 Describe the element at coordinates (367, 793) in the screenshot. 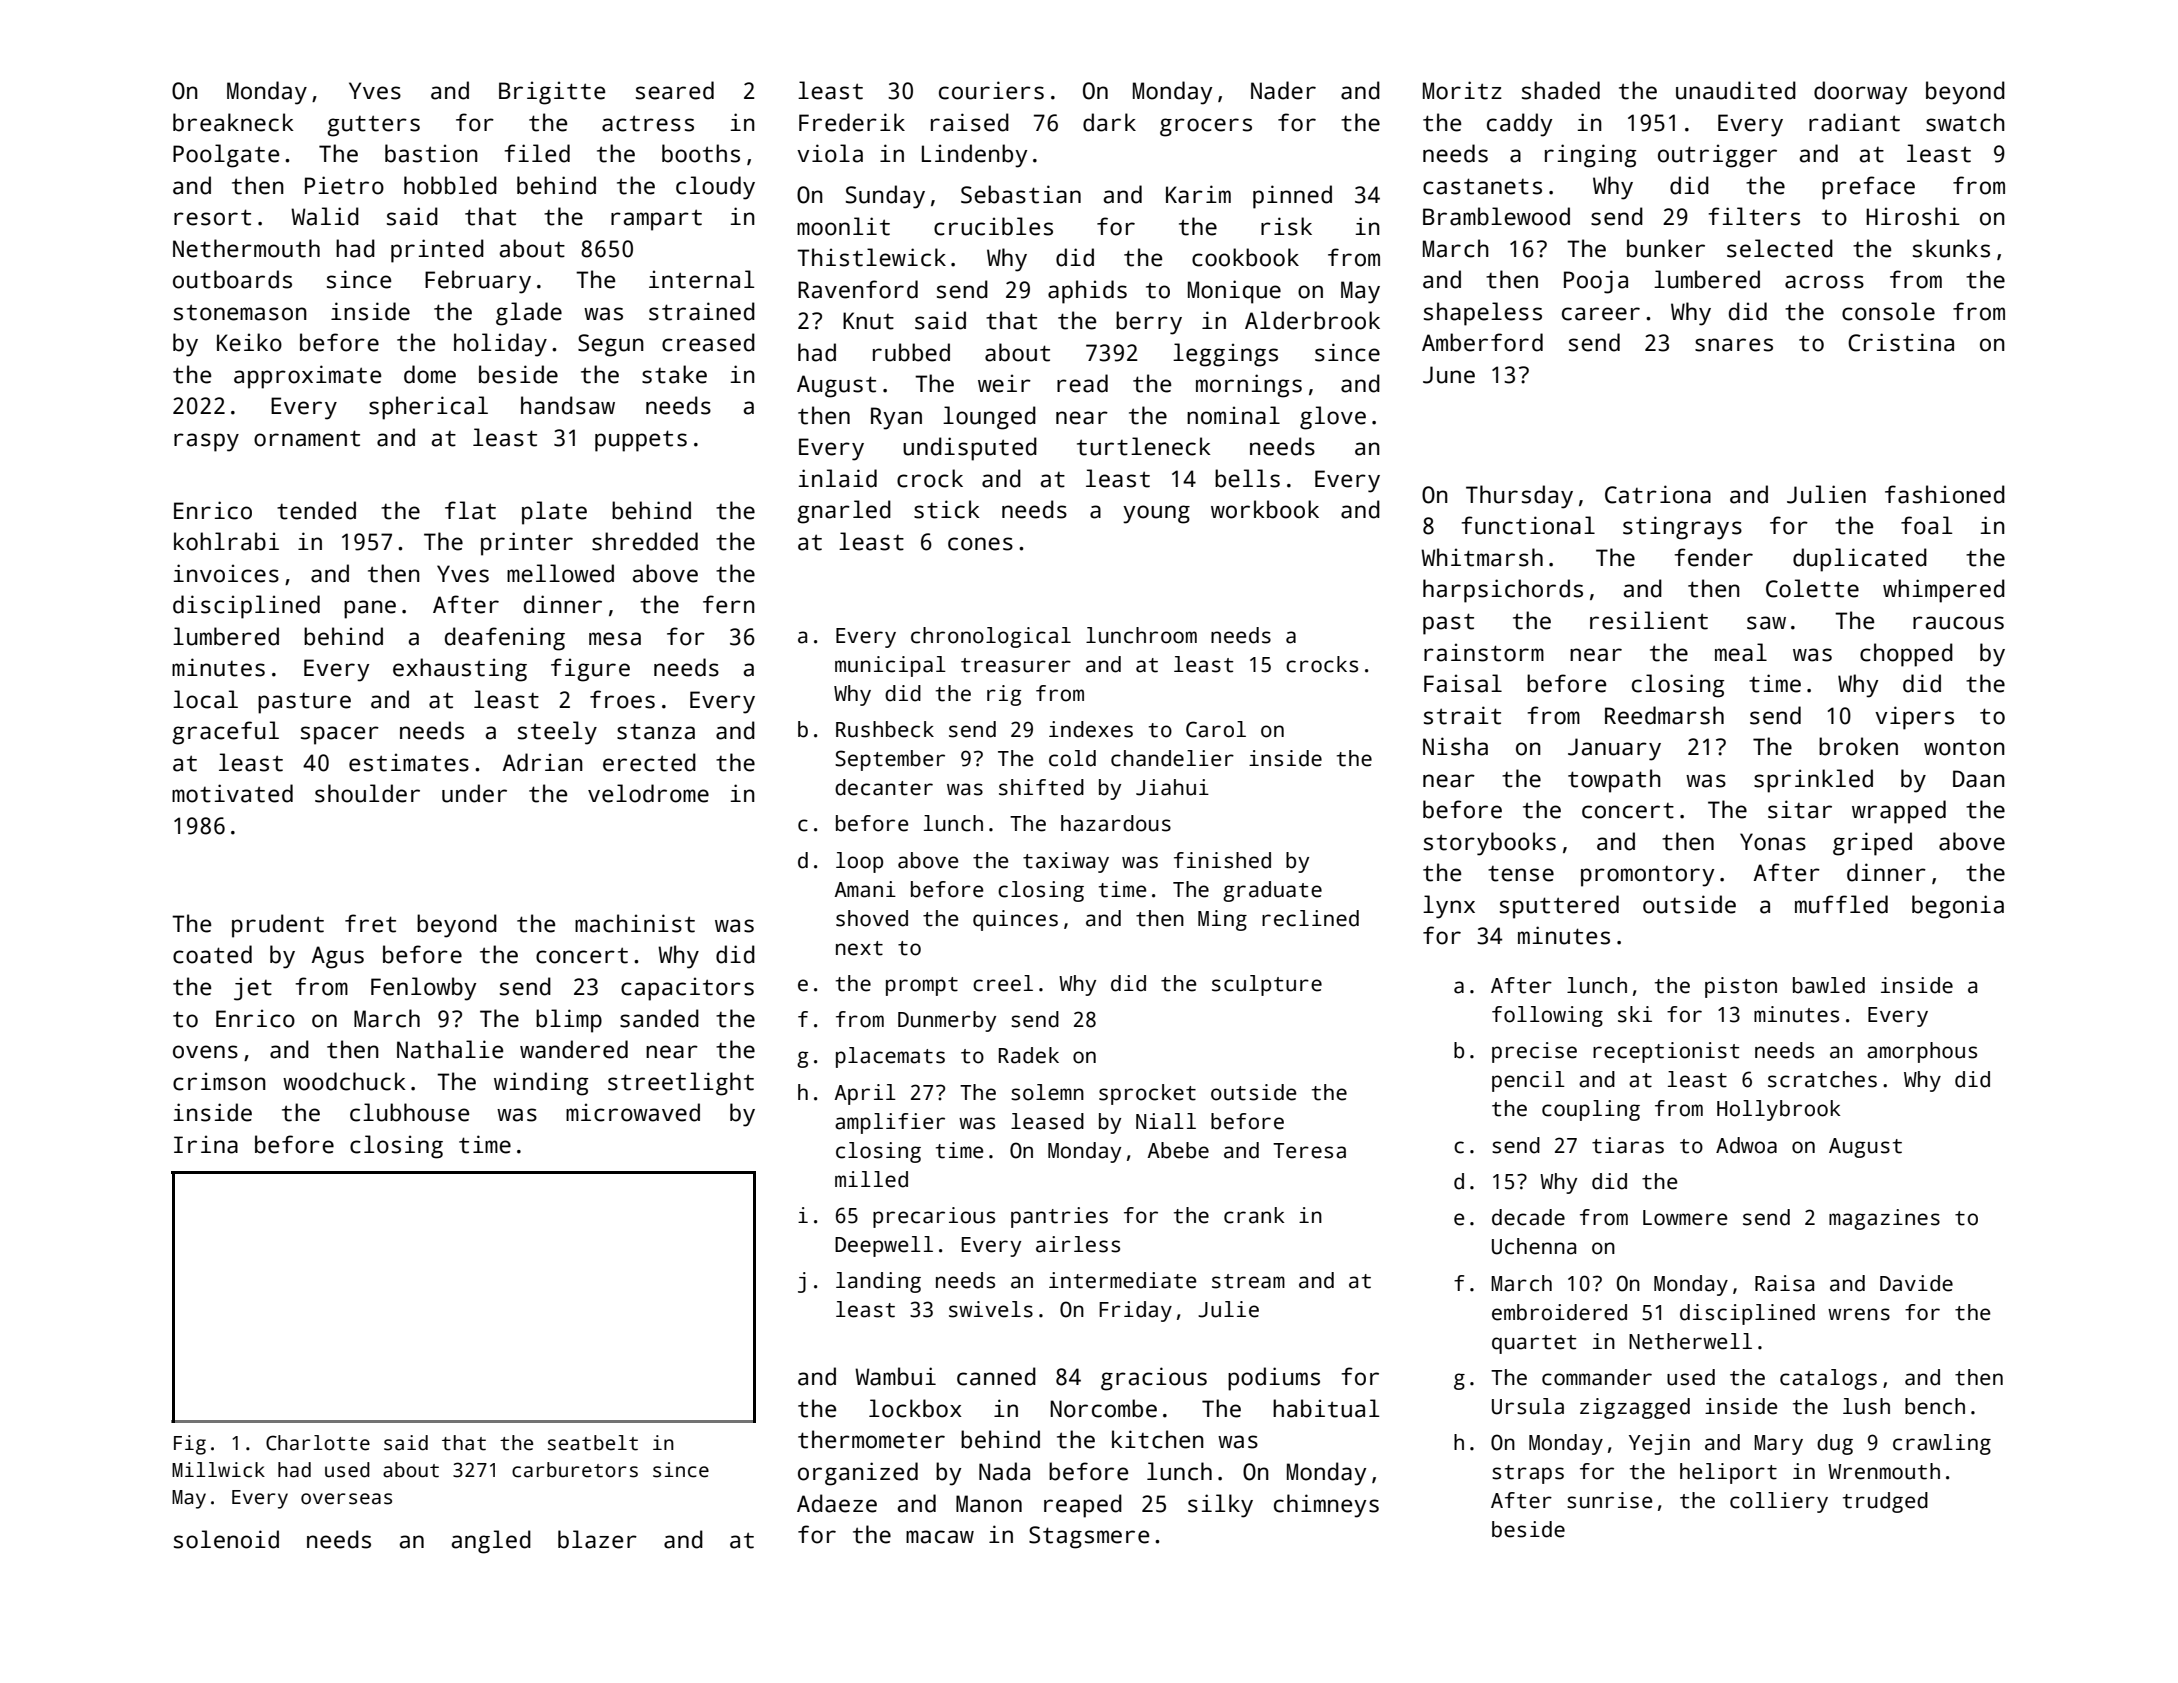

I see `shoulder` at that location.
